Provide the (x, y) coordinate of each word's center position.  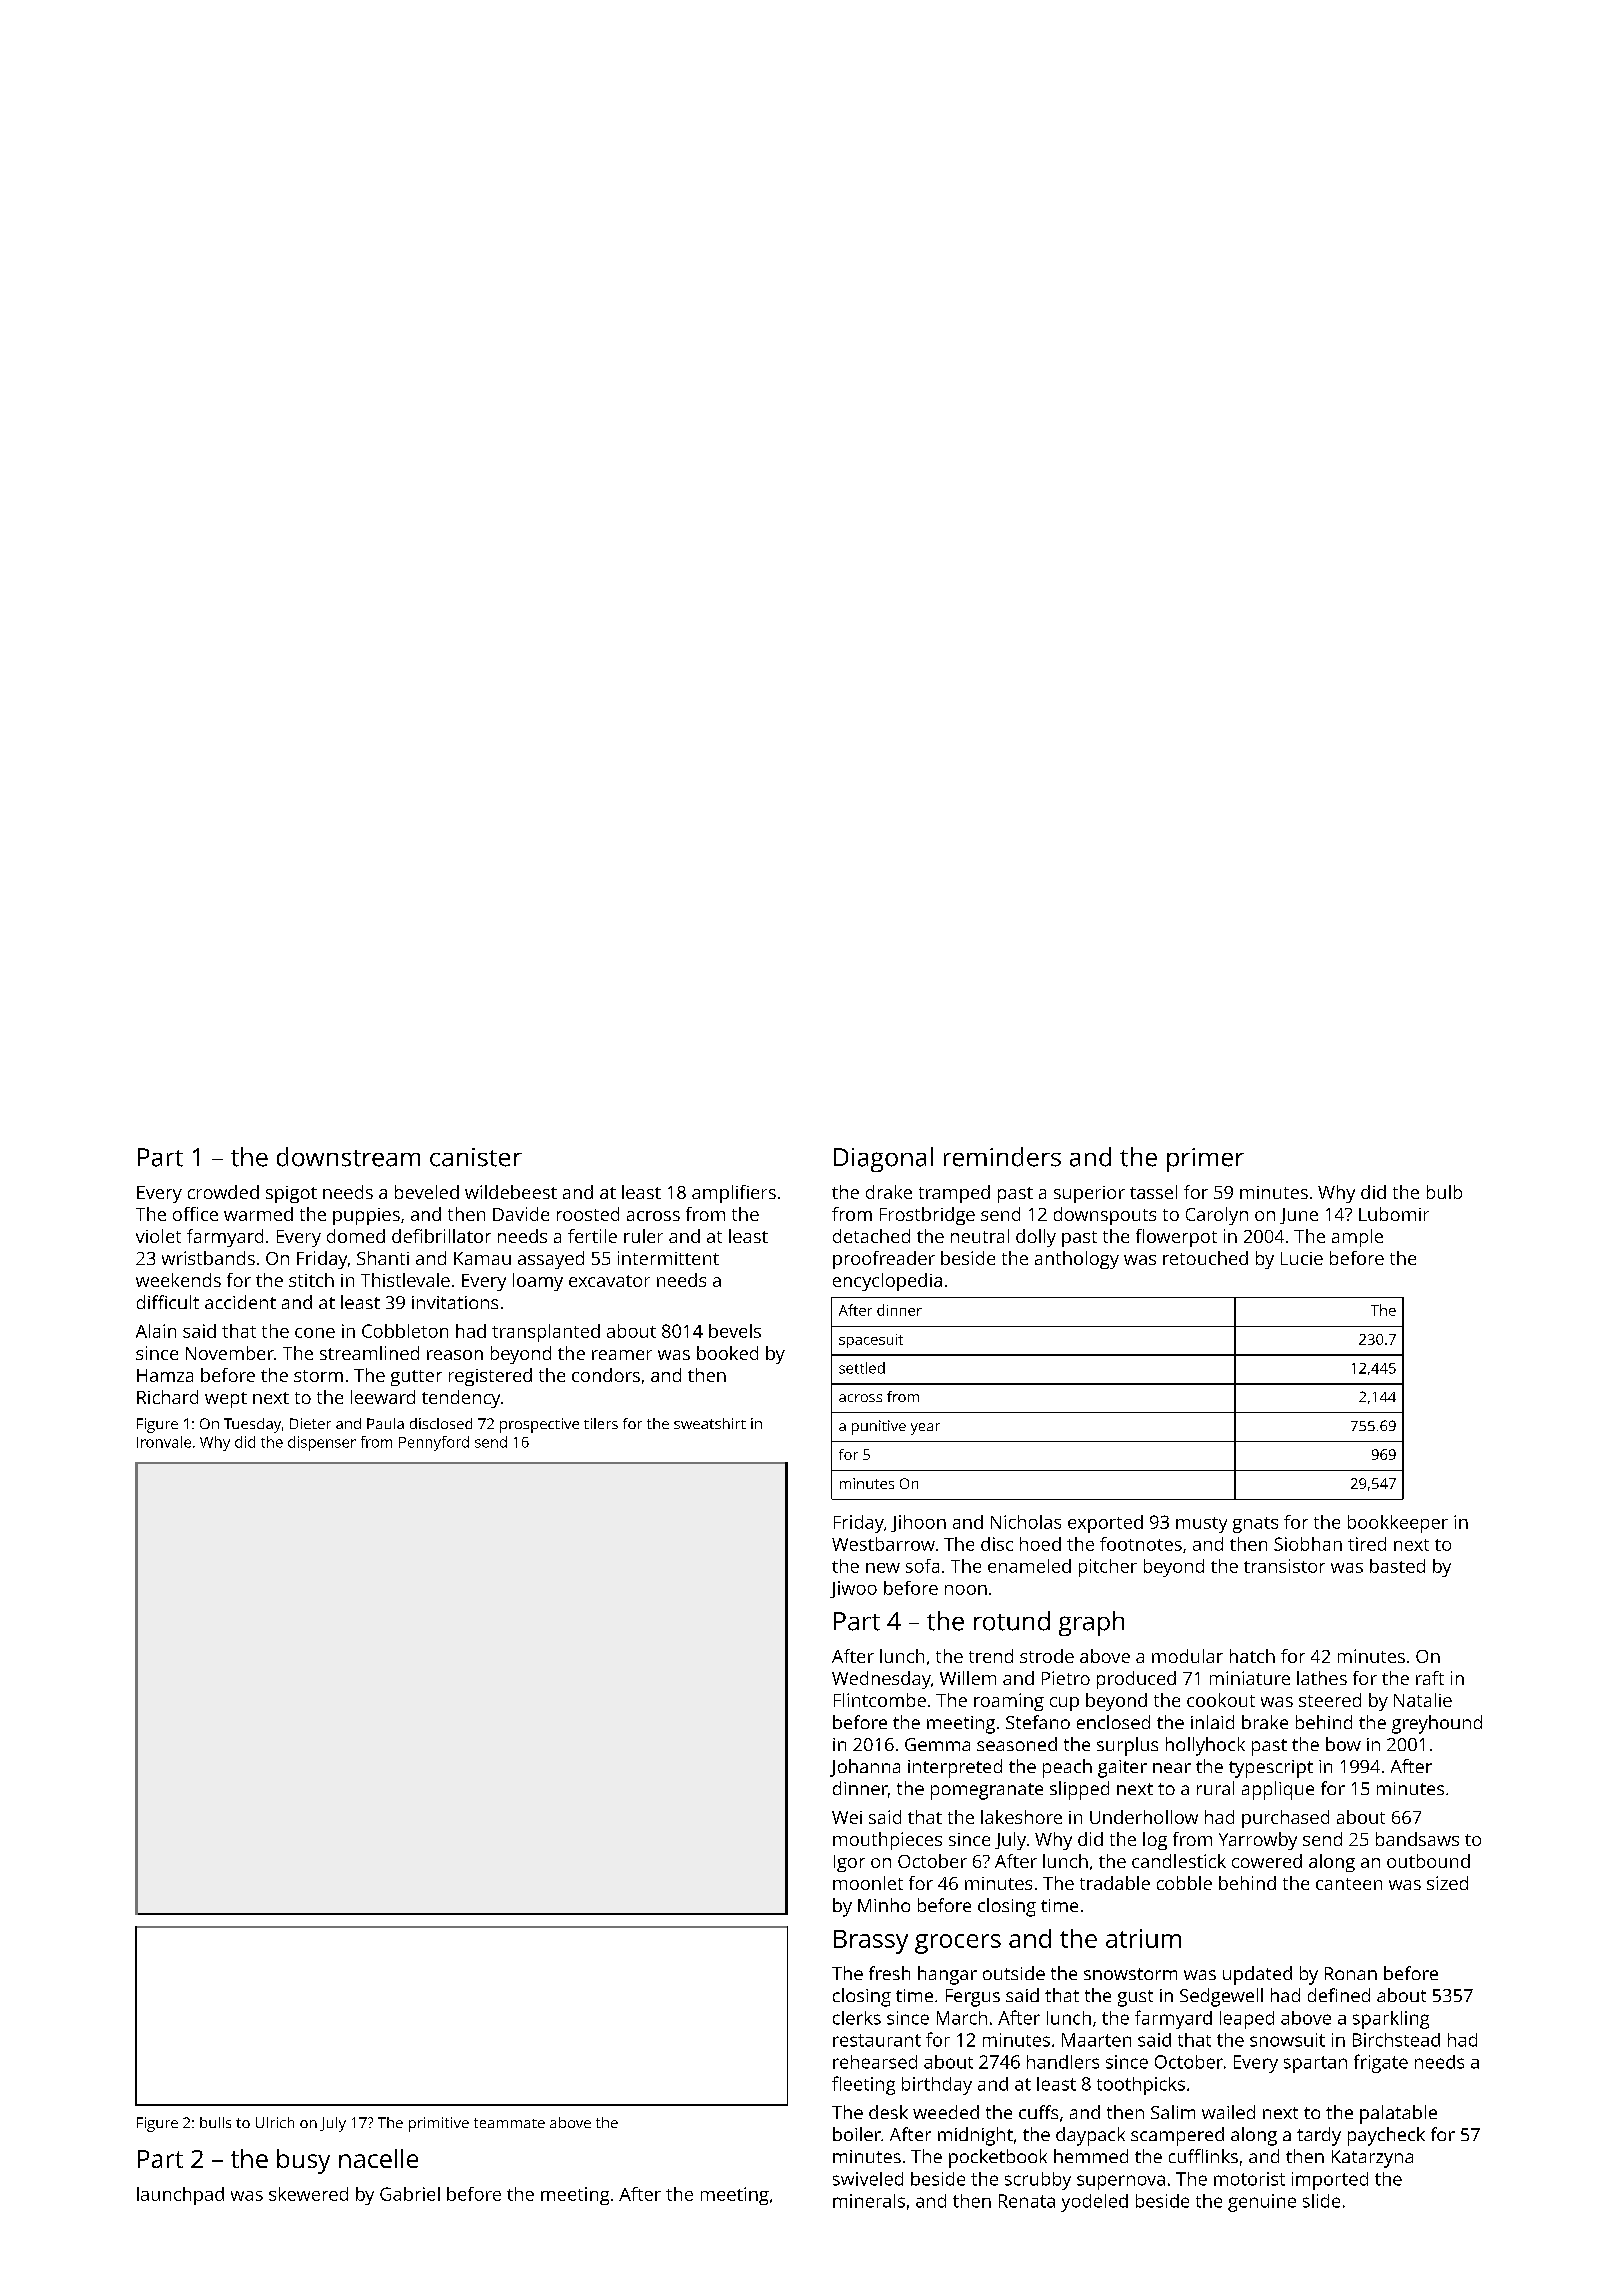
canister (476, 1157)
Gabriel (410, 2194)
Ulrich (275, 2122)
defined (1339, 1995)
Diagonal (883, 1159)
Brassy (871, 1942)
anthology (1077, 1260)
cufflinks (1203, 2156)
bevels (735, 1331)
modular (1187, 1656)
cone (315, 1333)
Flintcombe (880, 1700)
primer (1205, 1160)
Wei (847, 1817)
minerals (869, 2201)
